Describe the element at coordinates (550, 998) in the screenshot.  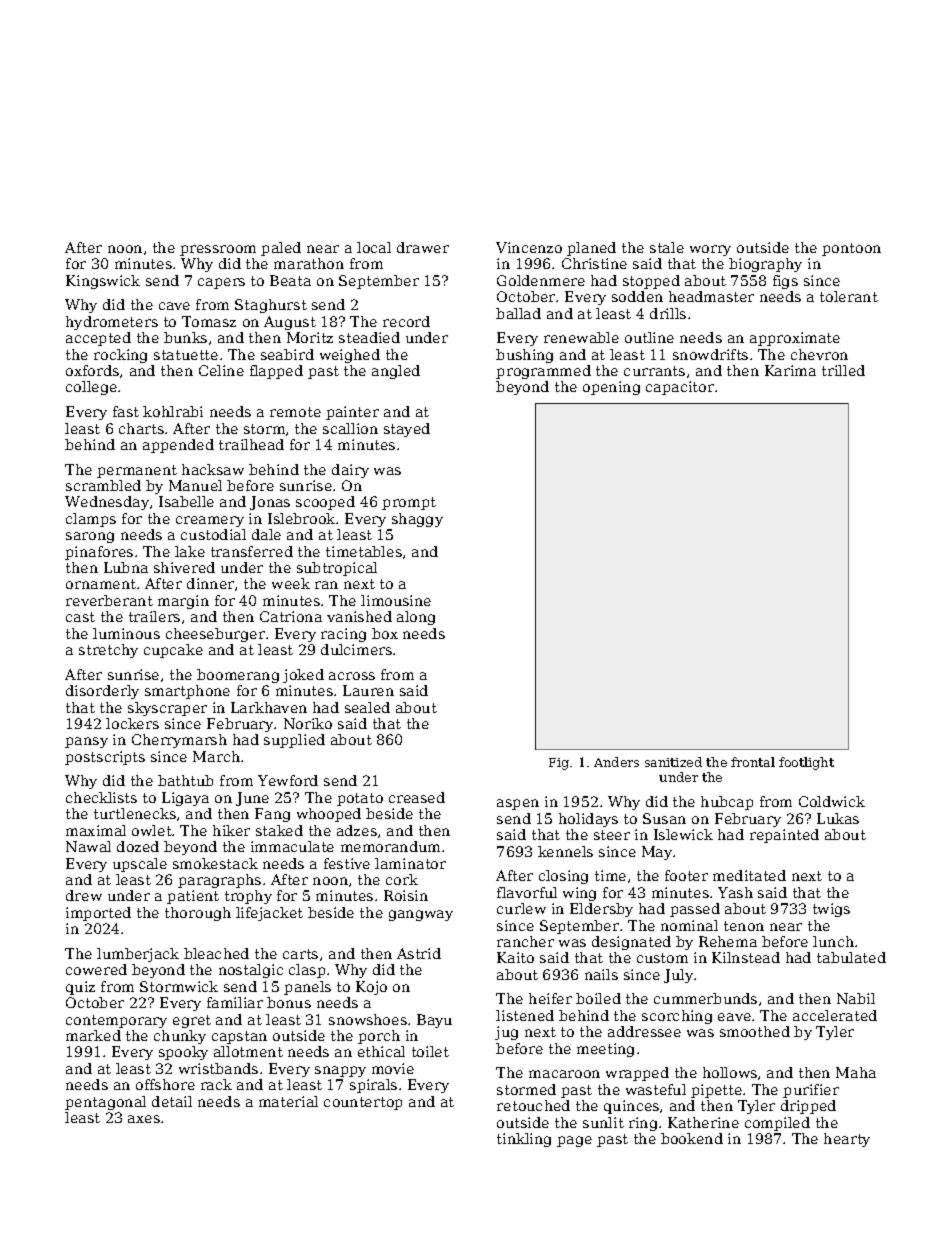
I see `heifer` at that location.
